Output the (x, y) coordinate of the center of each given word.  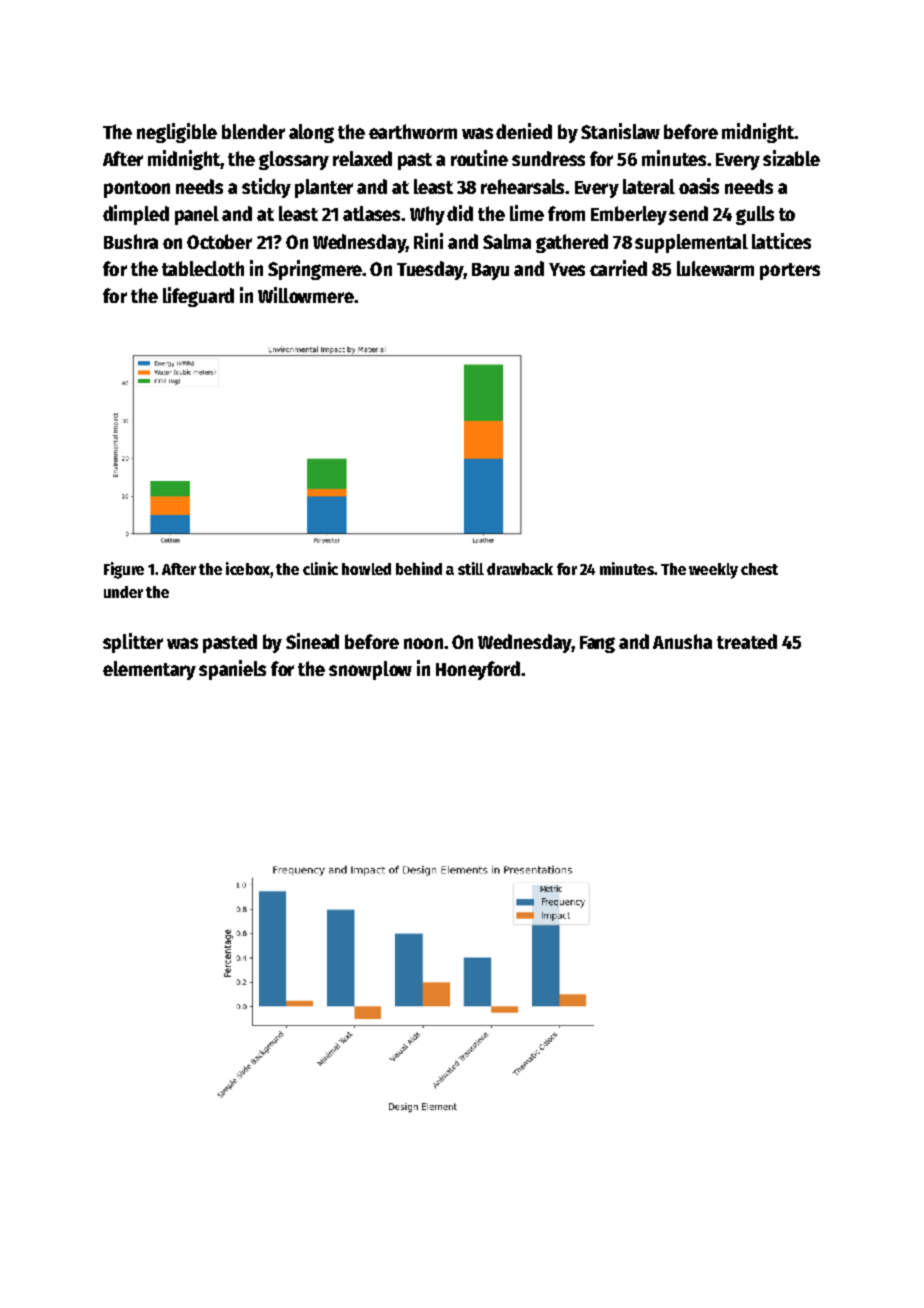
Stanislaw (620, 131)
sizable (791, 158)
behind (419, 568)
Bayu (490, 271)
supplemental (691, 243)
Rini (428, 241)
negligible (177, 133)
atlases (371, 213)
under (123, 592)
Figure (124, 570)
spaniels (232, 670)
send (688, 213)
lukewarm (715, 268)
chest (759, 569)
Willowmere (306, 295)
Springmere (315, 270)
